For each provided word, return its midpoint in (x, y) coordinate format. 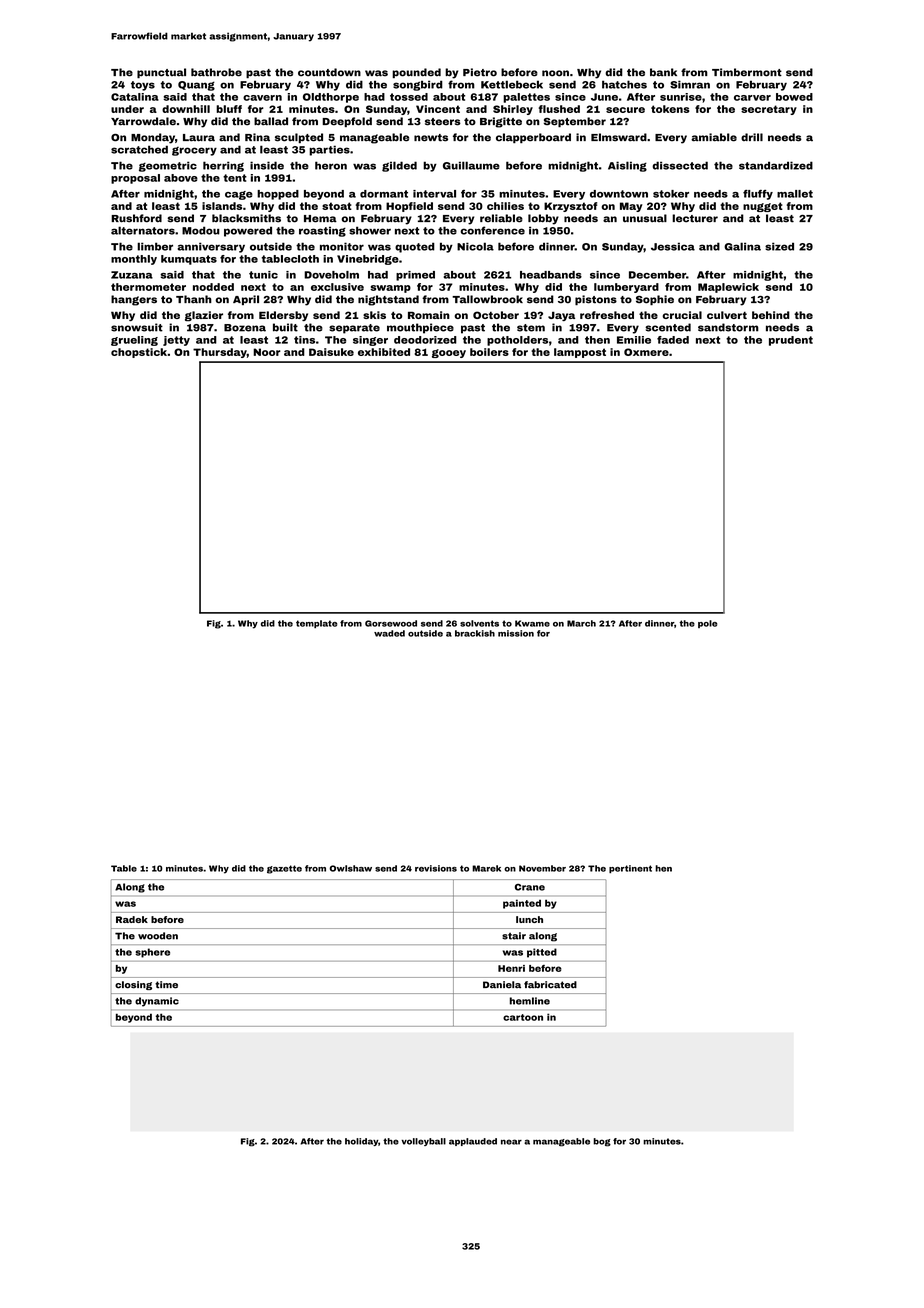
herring (223, 166)
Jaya (561, 316)
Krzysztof (570, 207)
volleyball (423, 1142)
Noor (267, 352)
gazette (284, 869)
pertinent (630, 869)
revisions (436, 868)
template (316, 624)
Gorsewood (391, 623)
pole (707, 624)
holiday (361, 1142)
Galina (742, 246)
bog (602, 1142)
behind (771, 315)
